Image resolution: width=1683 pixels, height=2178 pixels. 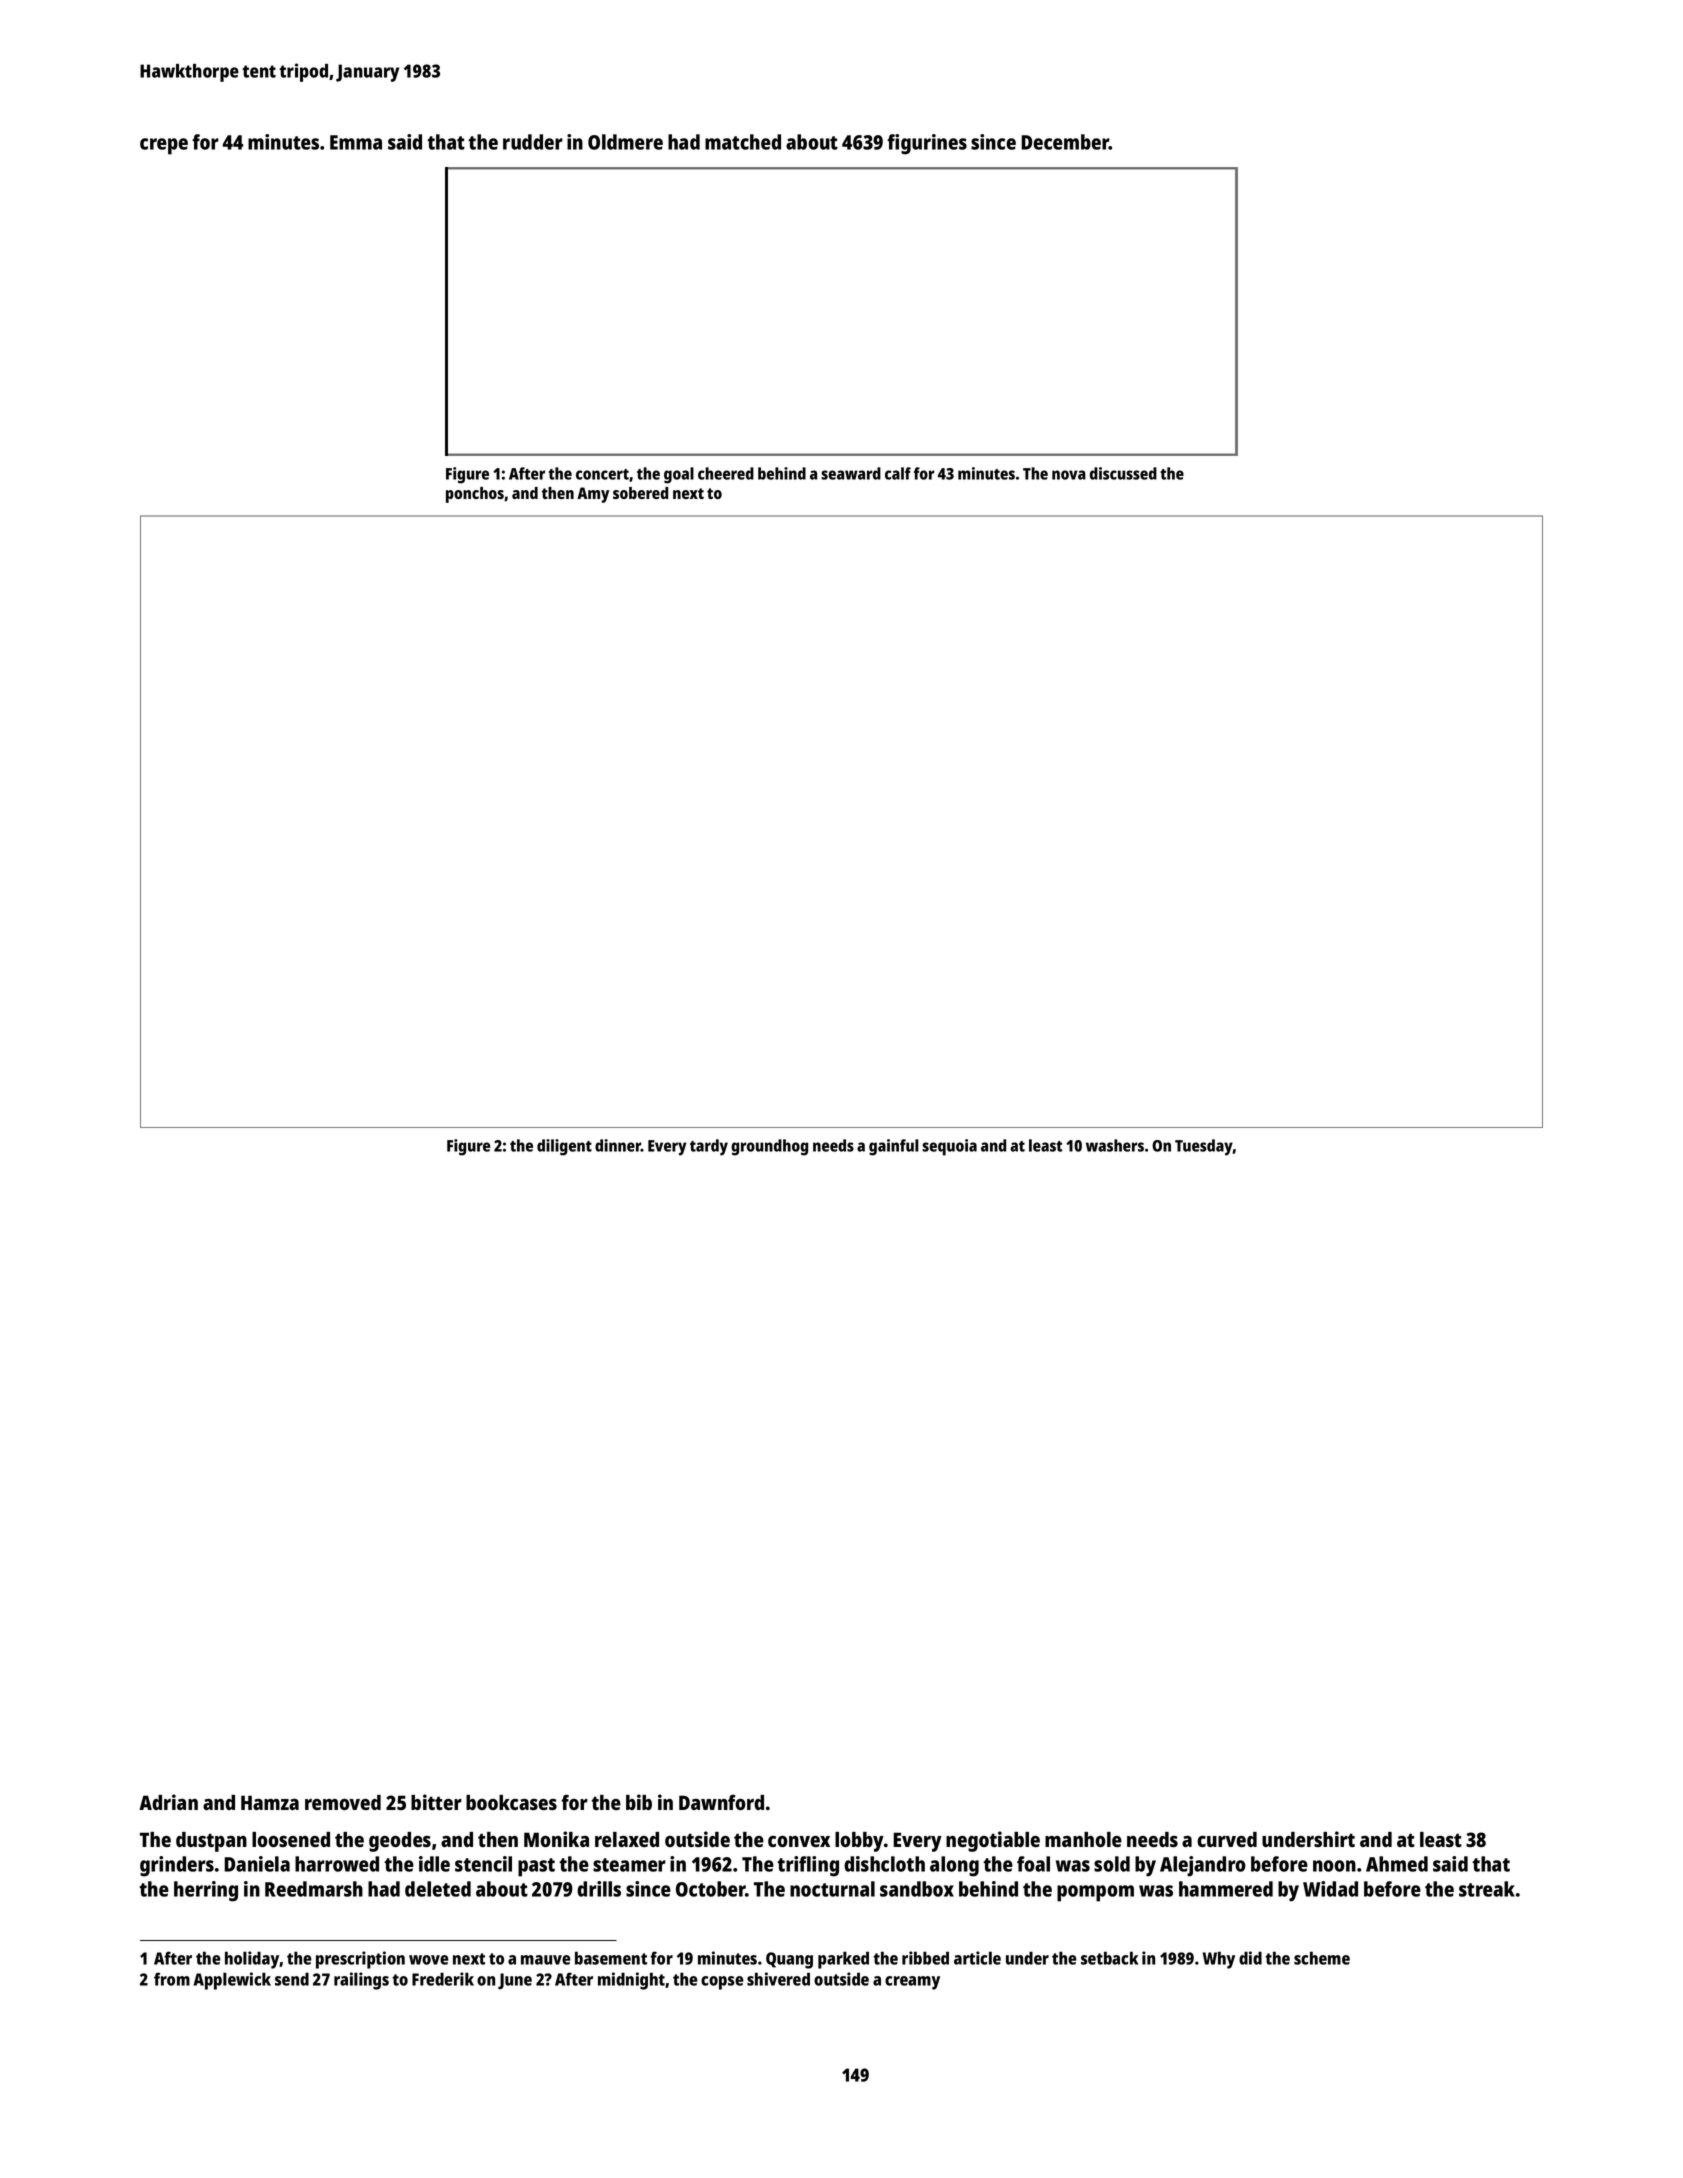 I want to click on figurines, so click(x=927, y=144).
